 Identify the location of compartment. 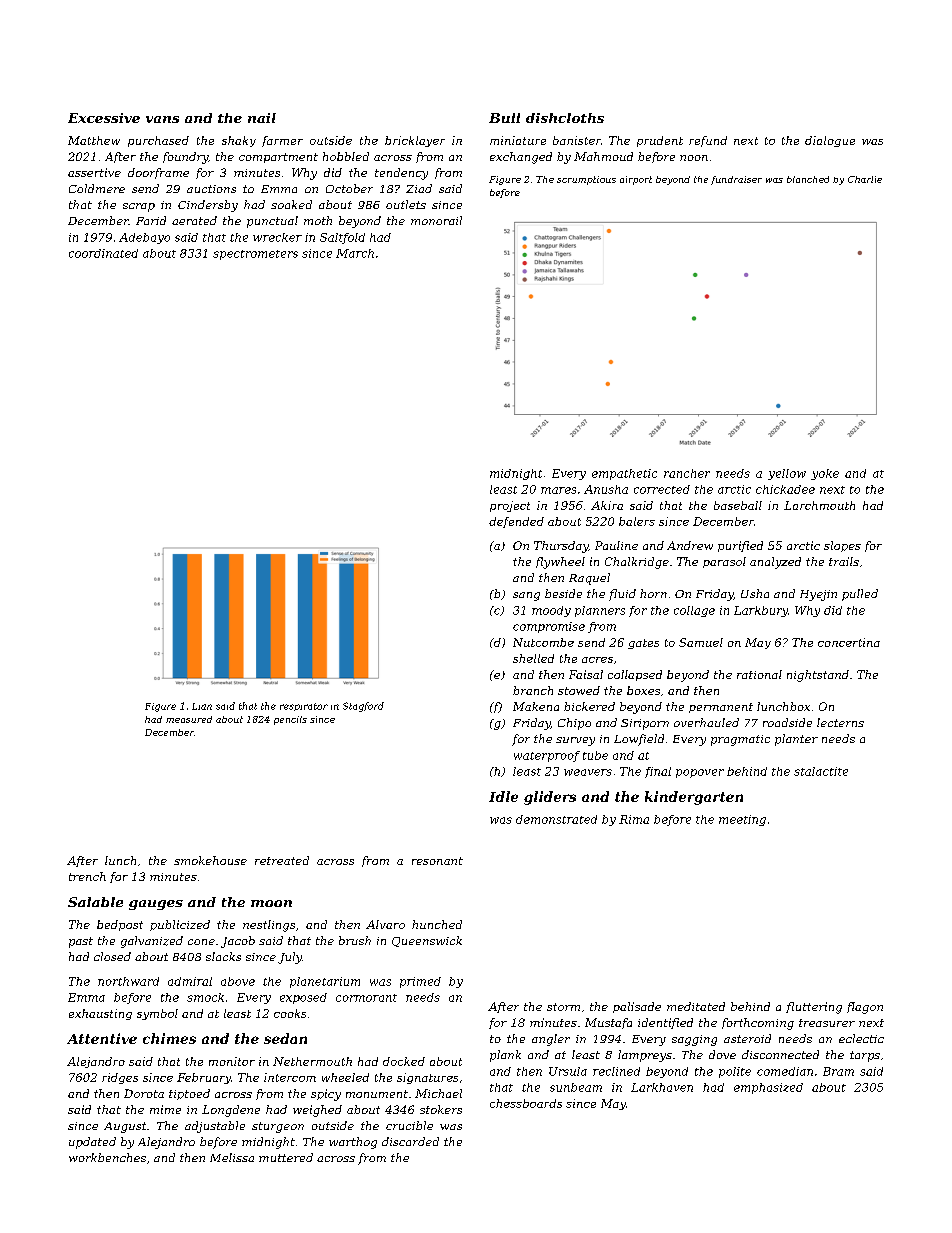
(278, 158).
